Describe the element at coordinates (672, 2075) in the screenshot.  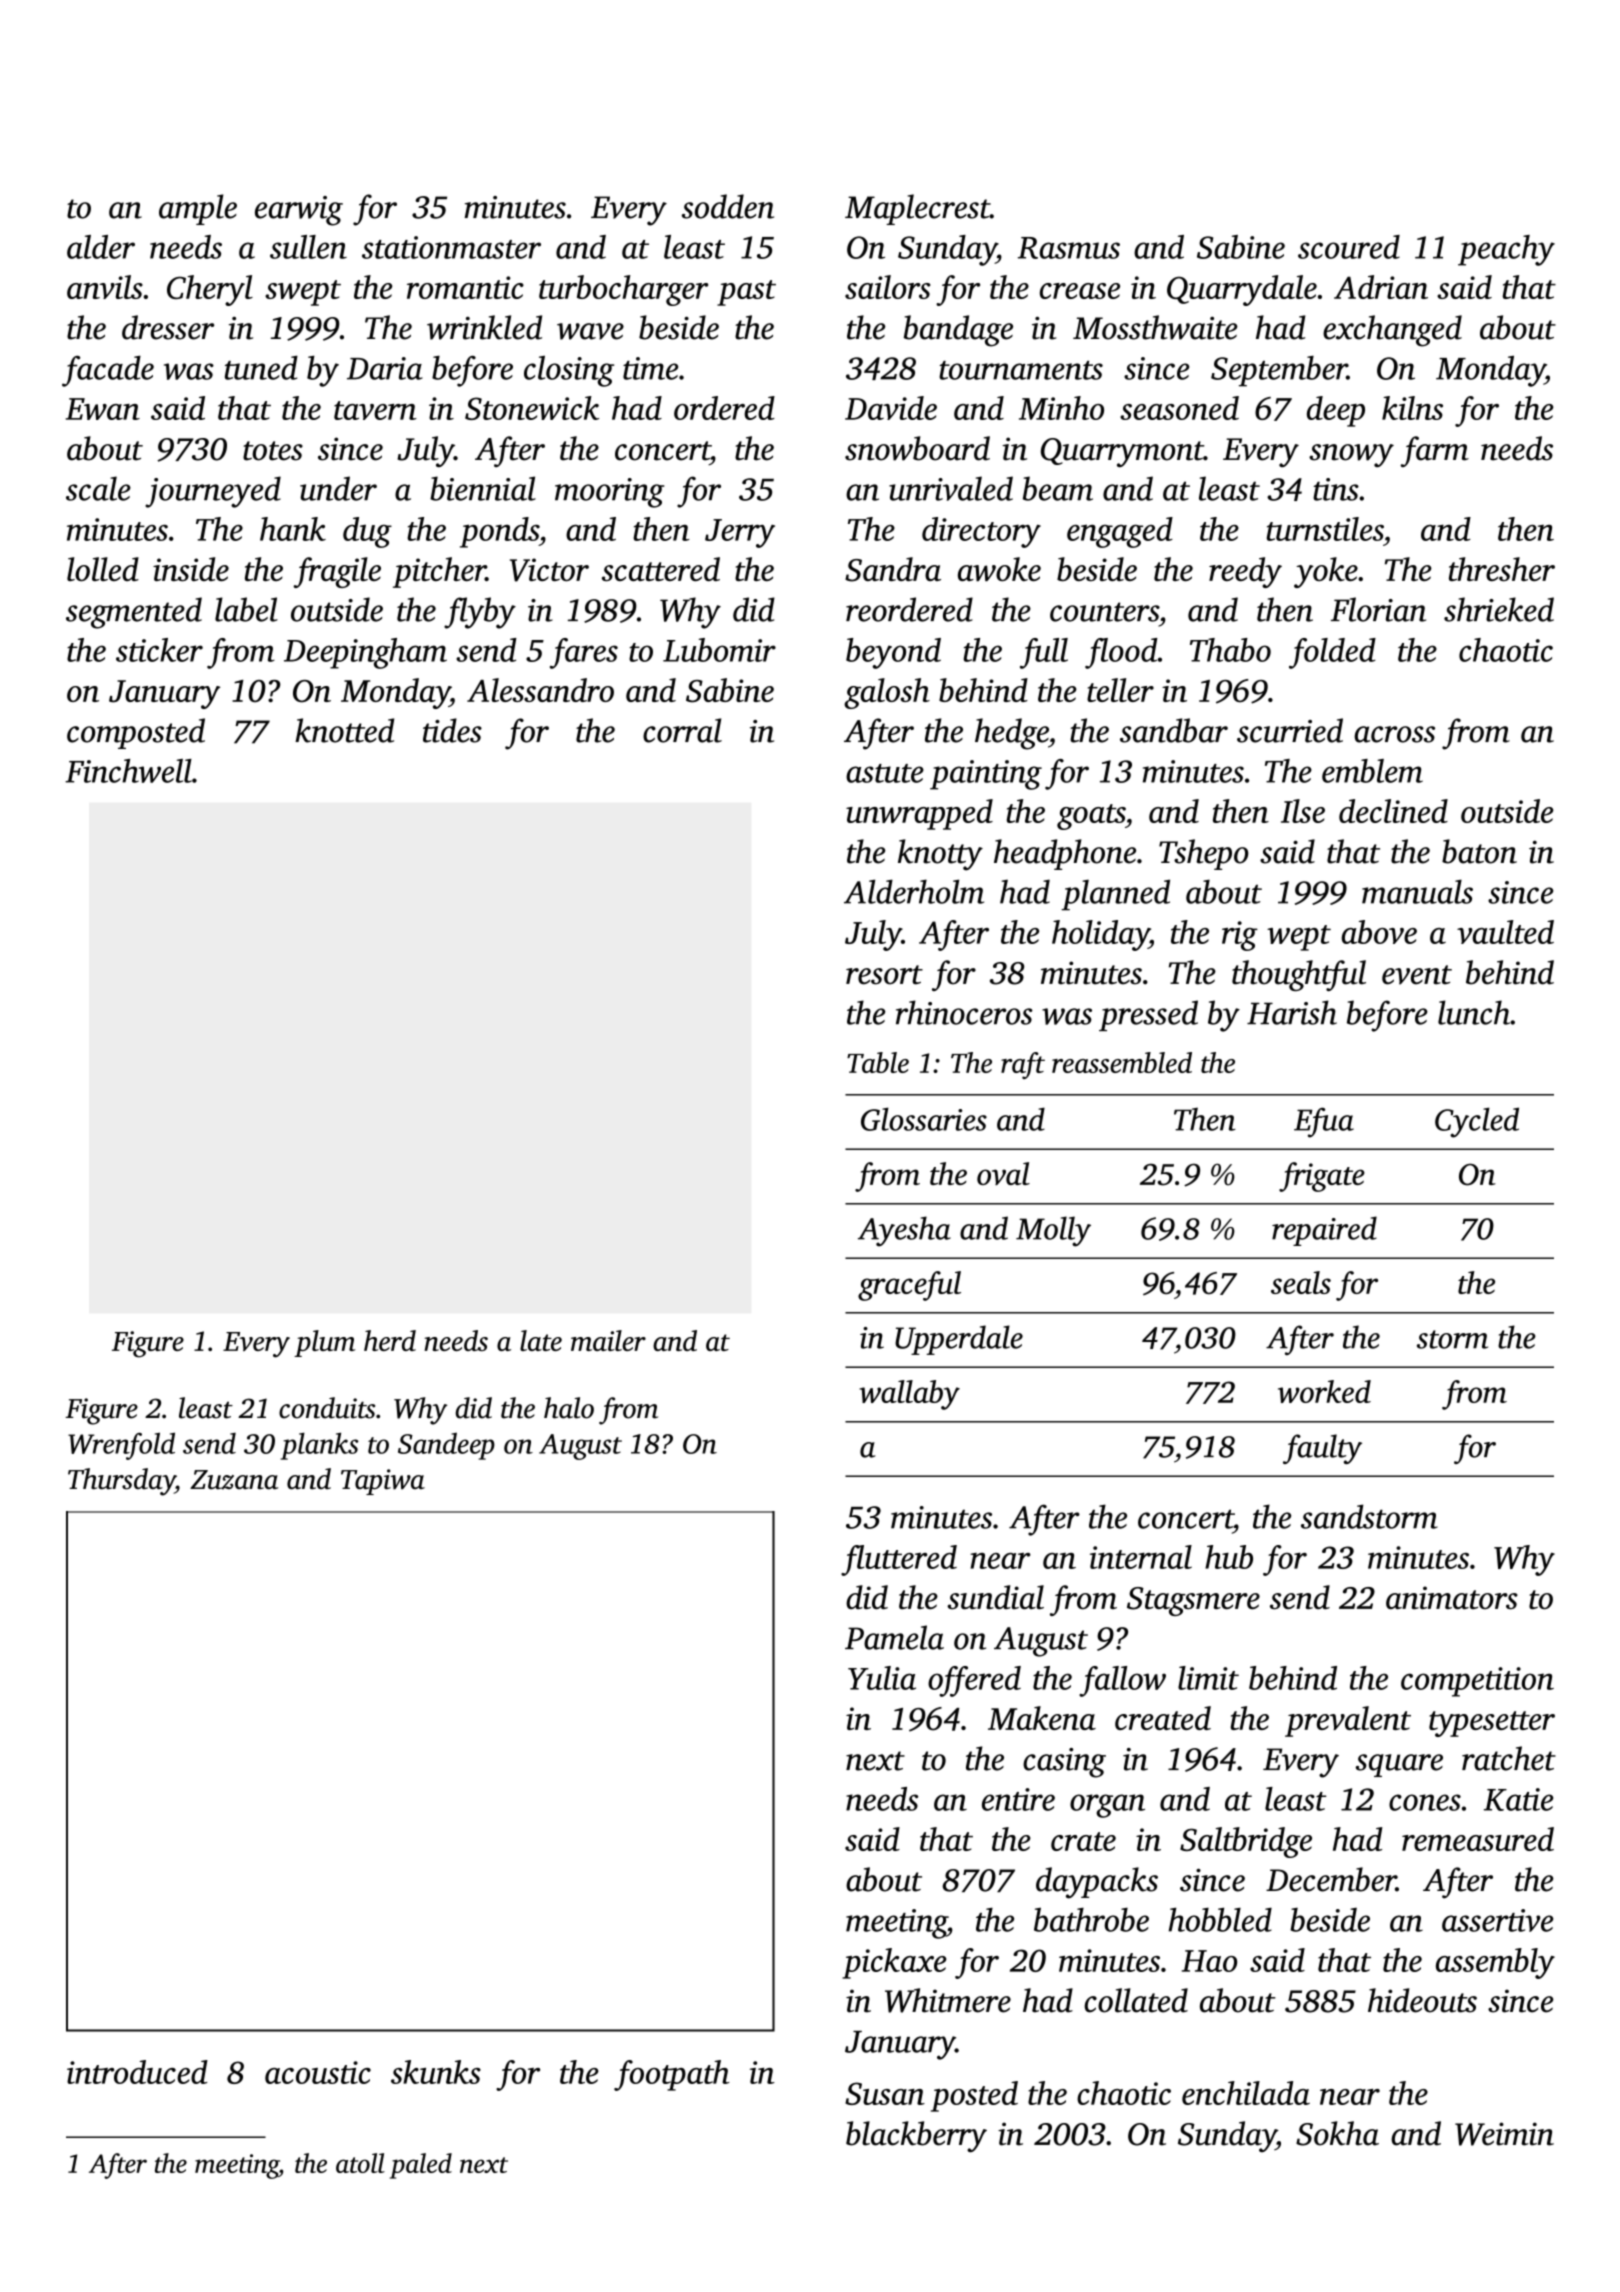
I see `footpath` at that location.
